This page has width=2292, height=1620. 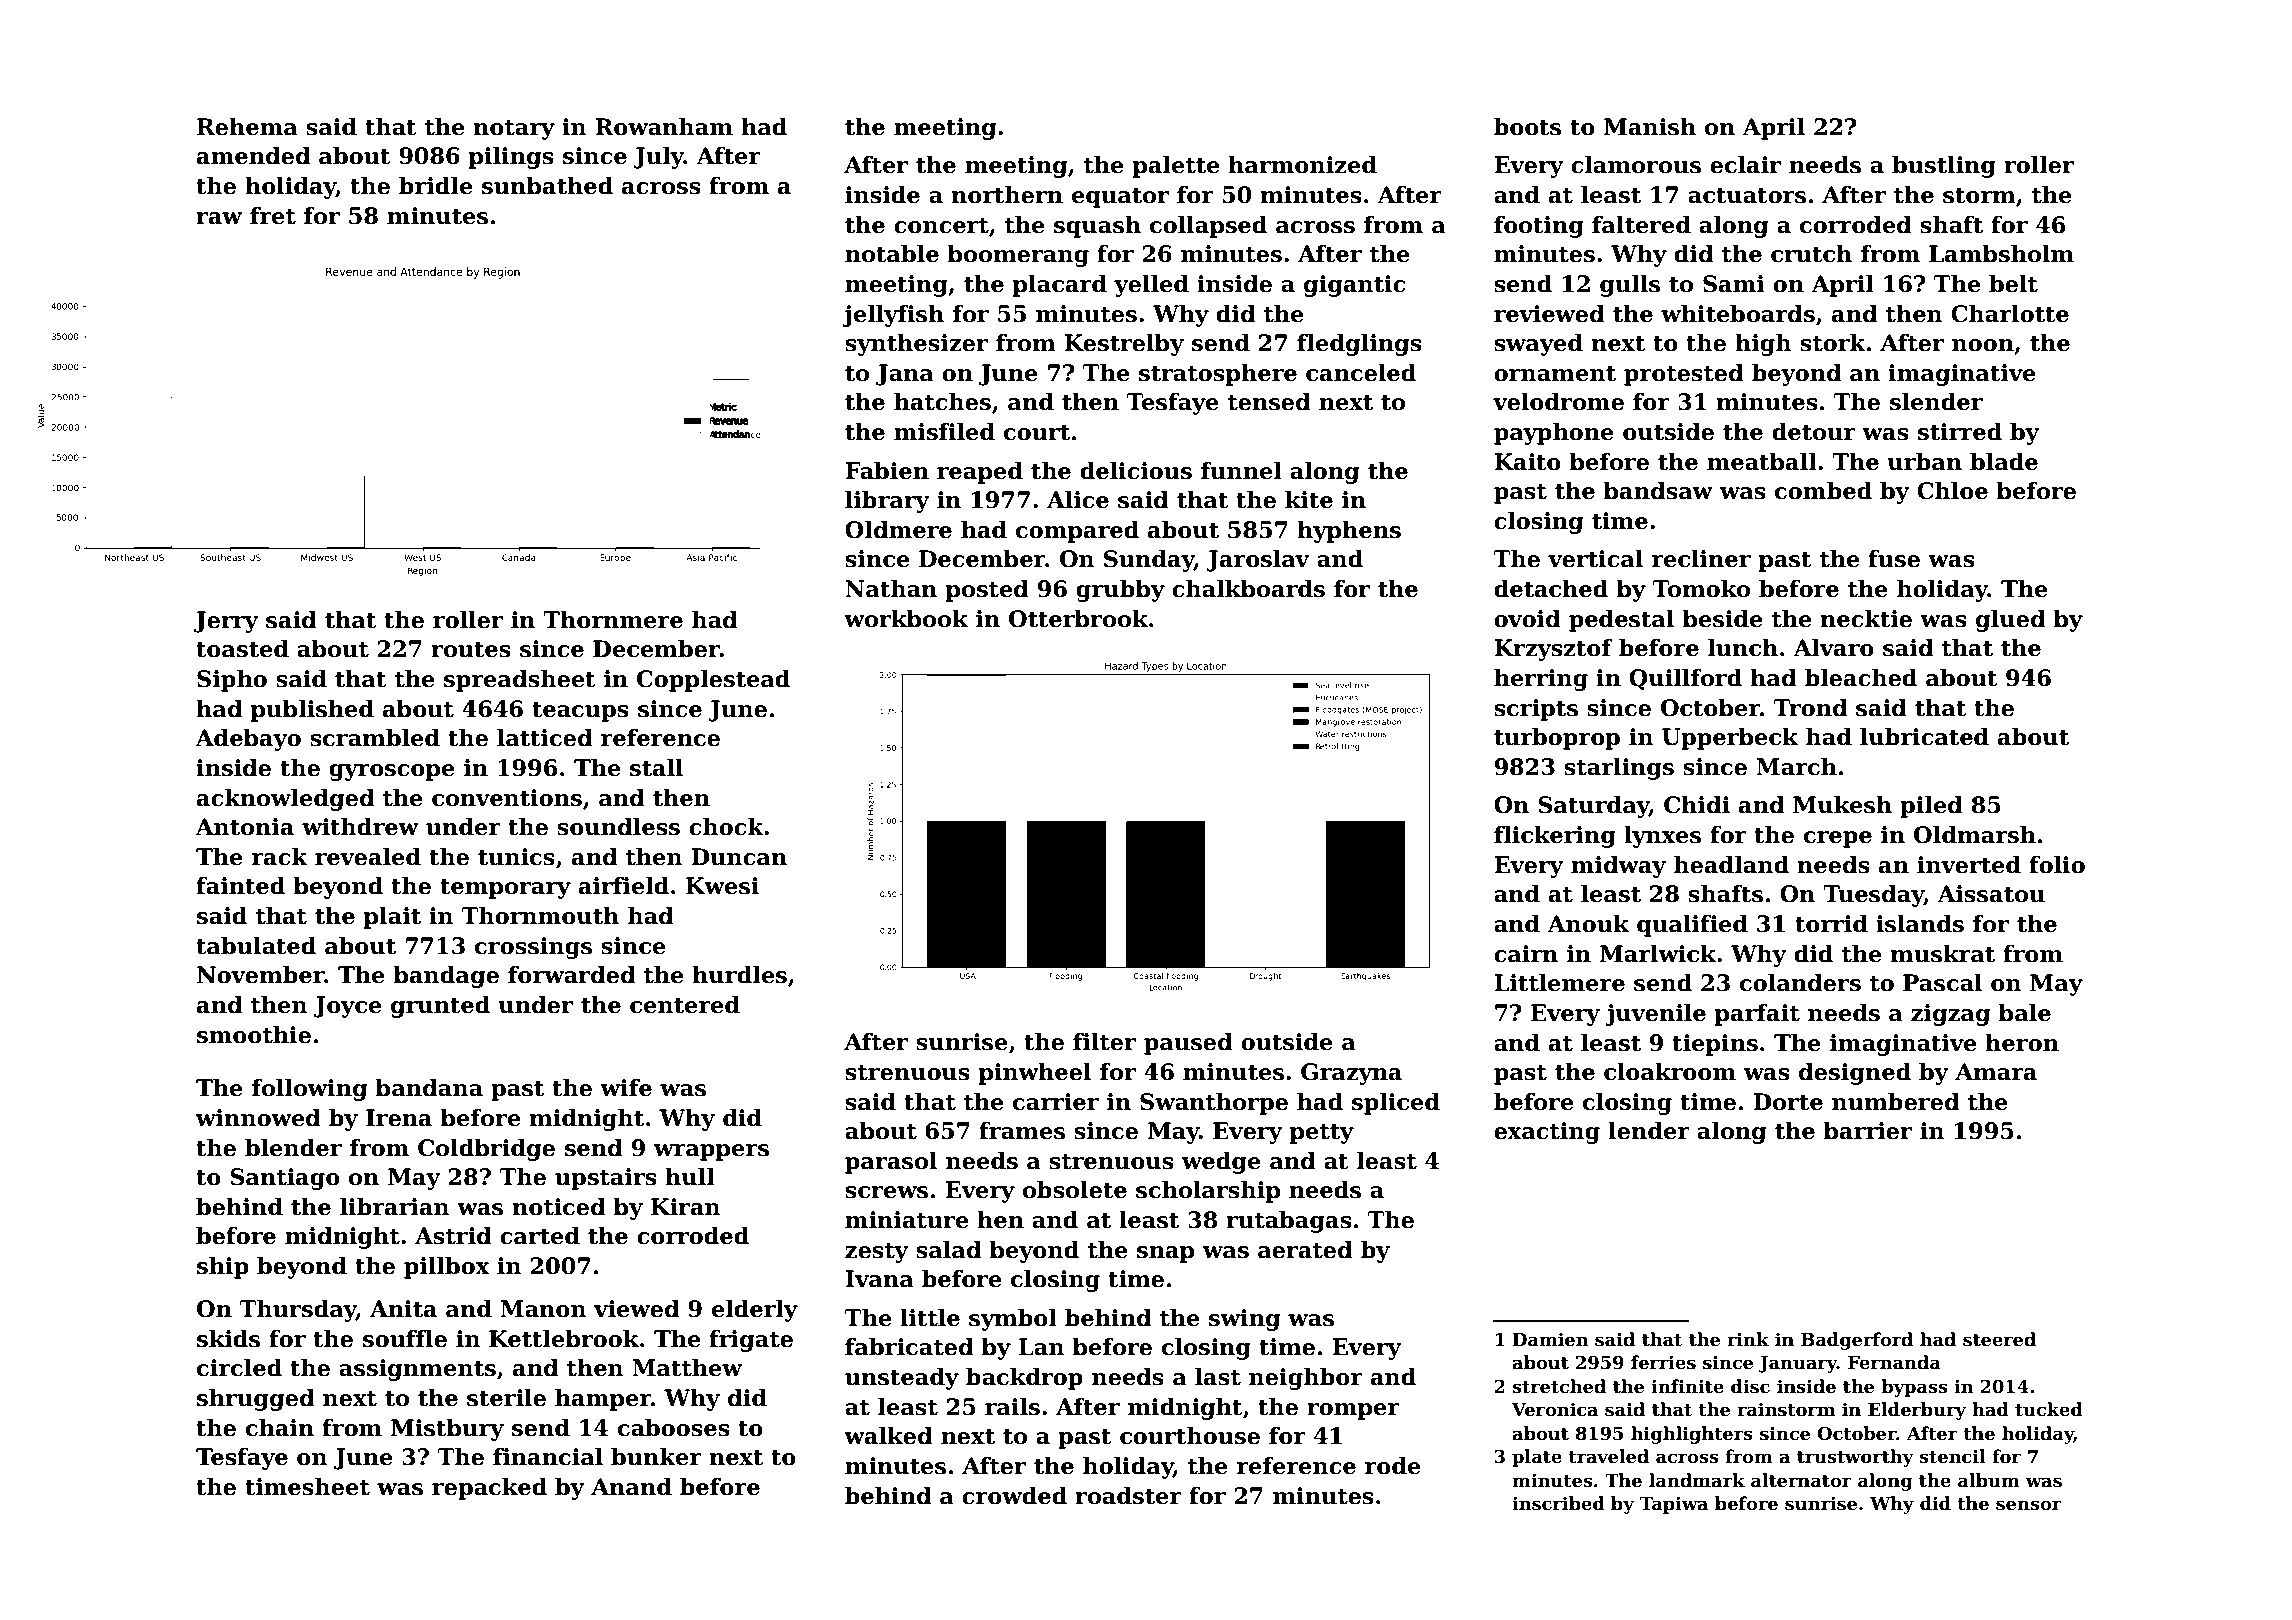 I want to click on roadster, so click(x=1128, y=1496).
